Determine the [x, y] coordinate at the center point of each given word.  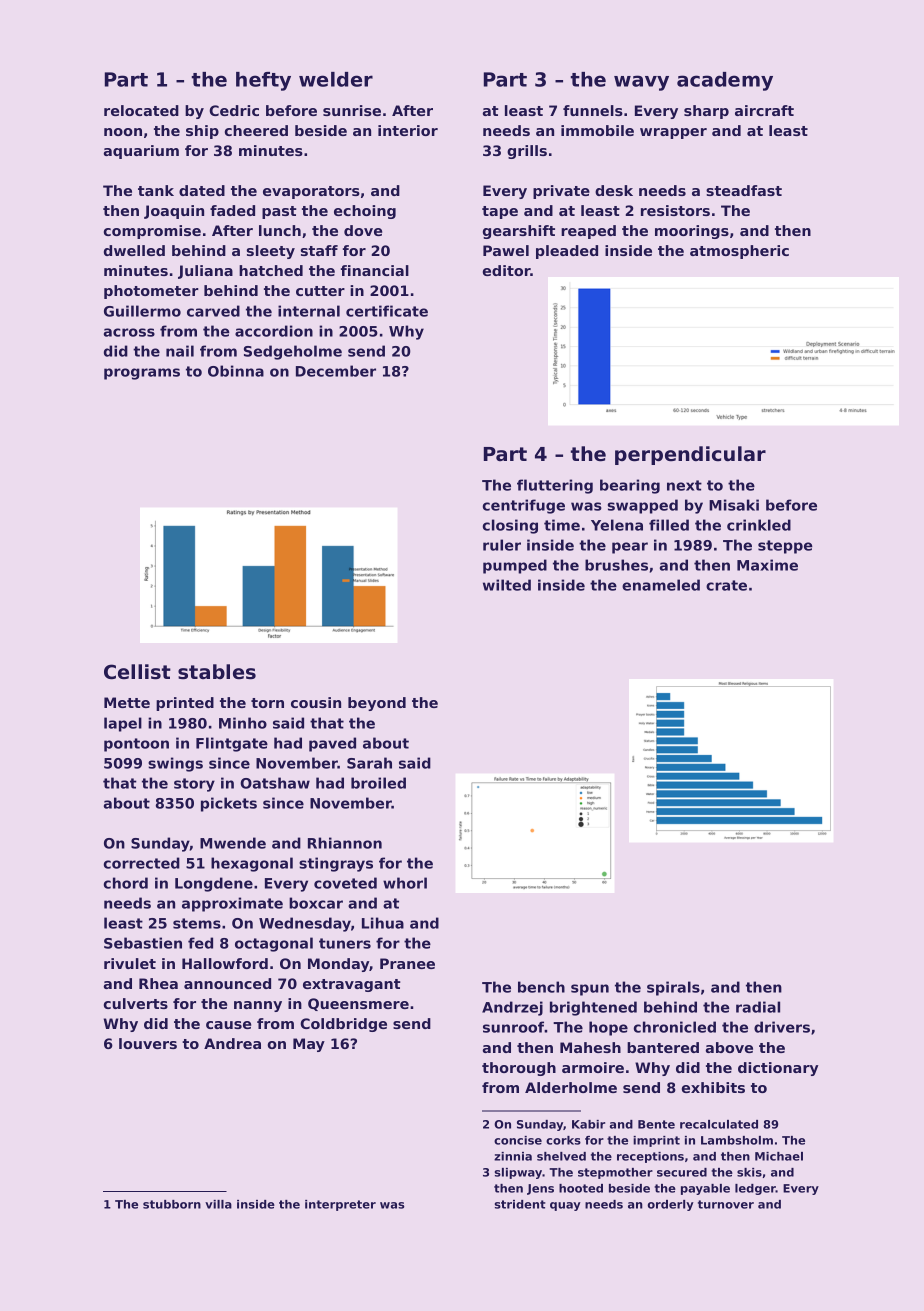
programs [142, 374]
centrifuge [524, 506]
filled [669, 525]
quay [565, 1206]
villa [218, 1204]
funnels [593, 110]
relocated [141, 110]
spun [590, 990]
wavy [641, 83]
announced [227, 983]
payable [705, 1189]
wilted [507, 585]
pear [630, 548]
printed [185, 704]
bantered [663, 1047]
